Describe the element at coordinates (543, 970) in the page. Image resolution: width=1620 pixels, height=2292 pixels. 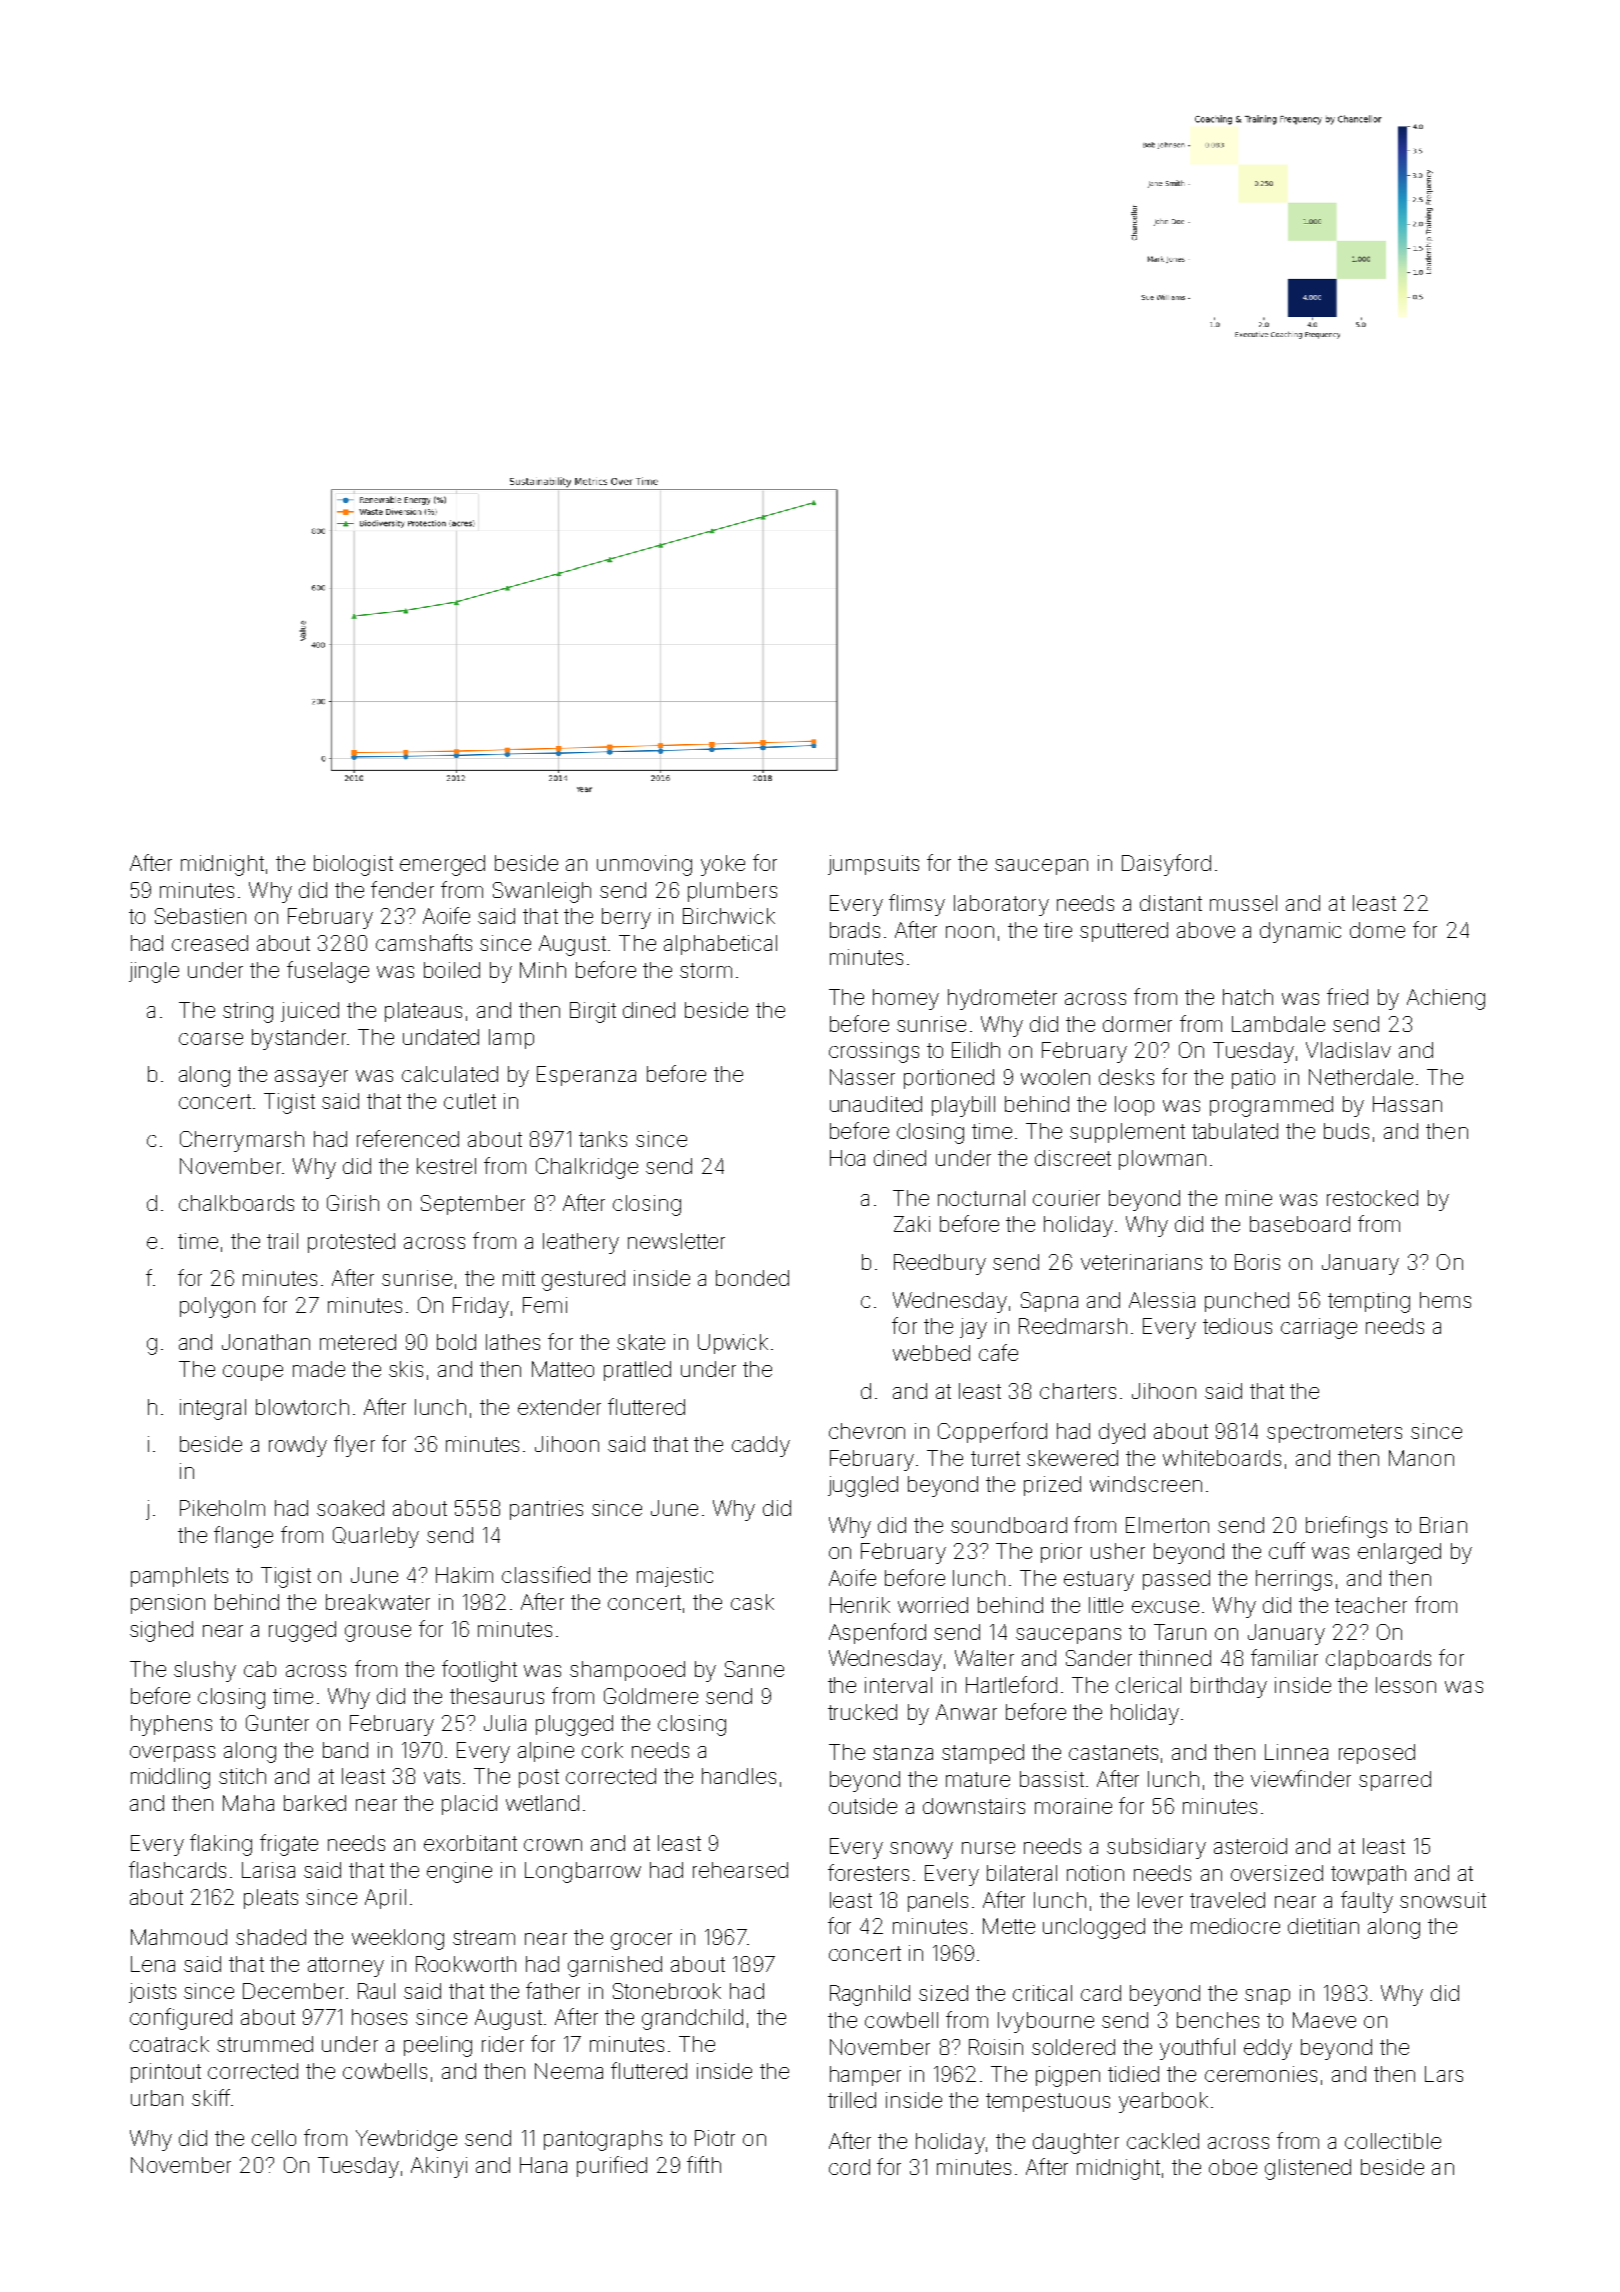
I see `Minh` at that location.
